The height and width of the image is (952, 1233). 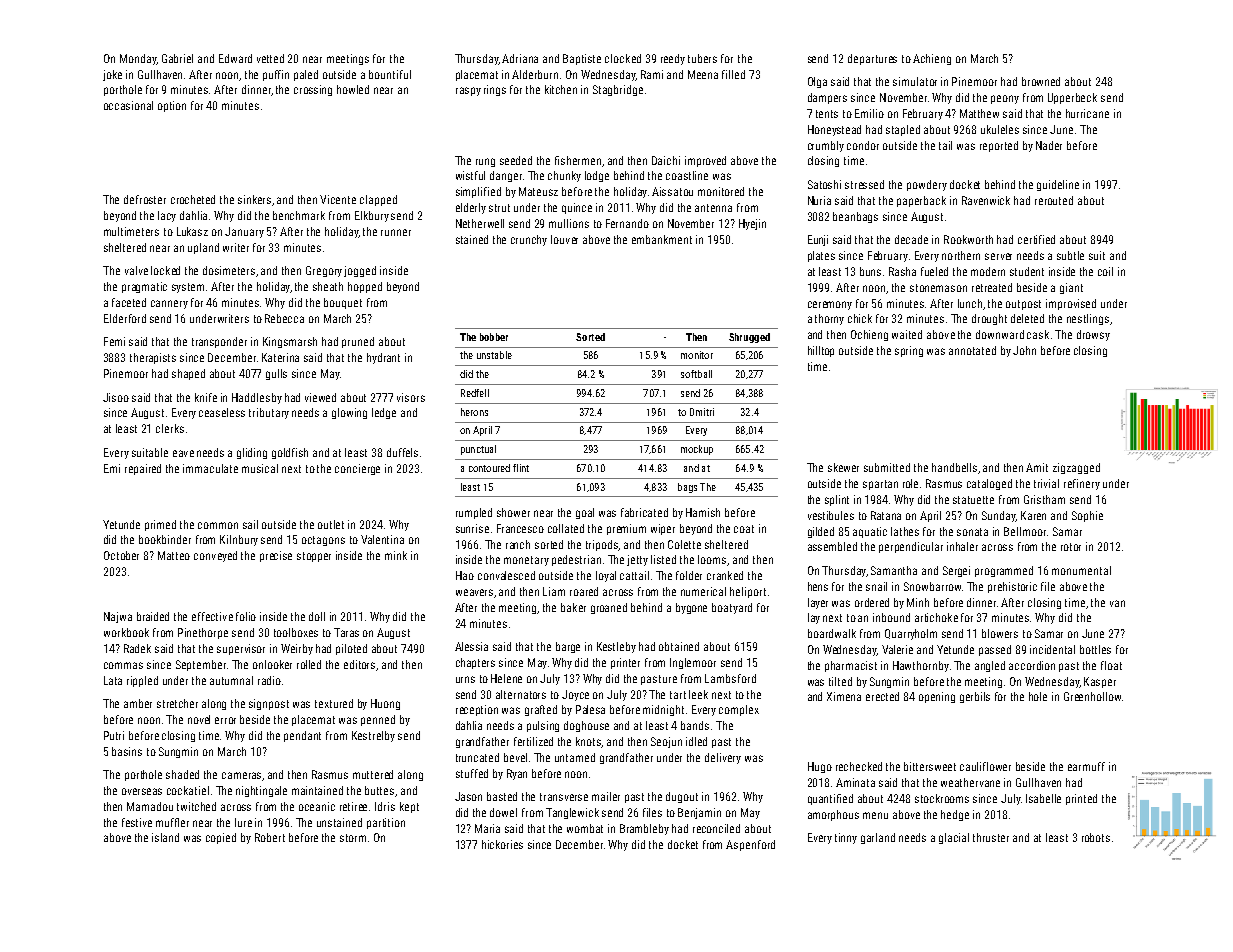 What do you see at coordinates (872, 59) in the image?
I see `departures` at bounding box center [872, 59].
